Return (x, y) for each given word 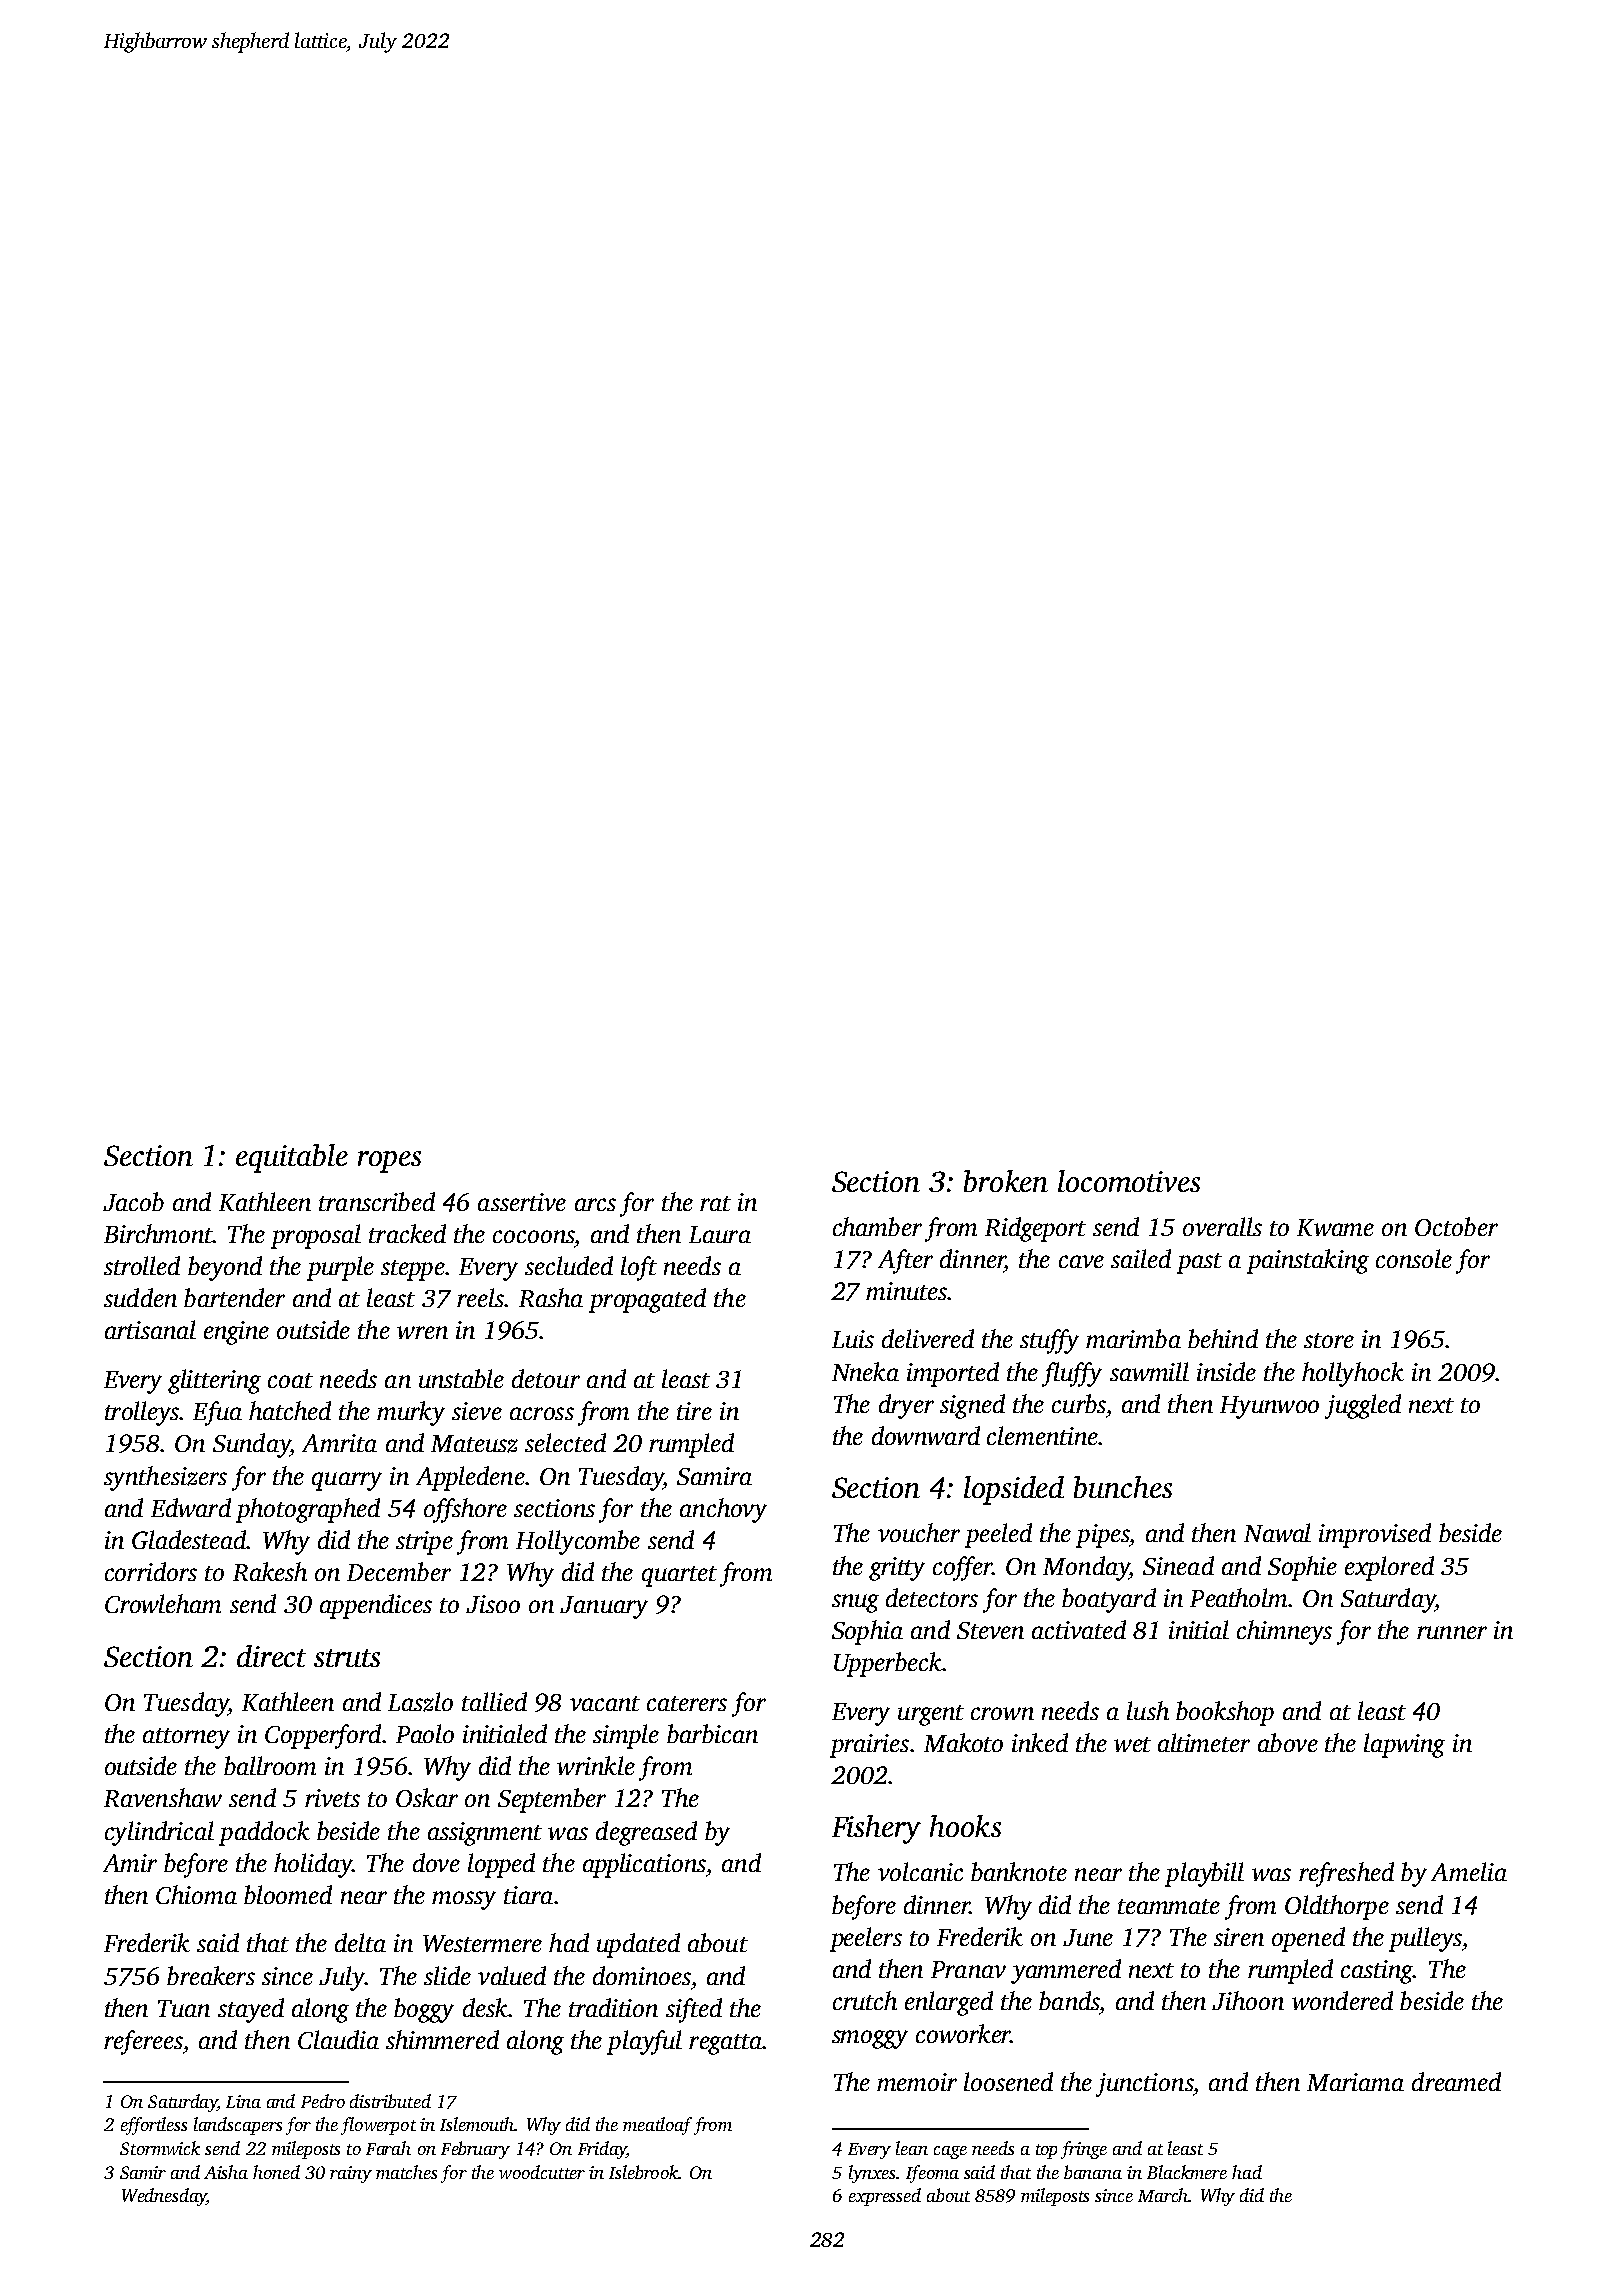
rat (715, 1203)
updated (638, 1945)
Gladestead (189, 1539)
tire (694, 1411)
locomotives (1129, 1181)
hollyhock (1353, 1374)
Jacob (133, 1201)
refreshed (1346, 1874)
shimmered (442, 2039)
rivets (332, 1798)
